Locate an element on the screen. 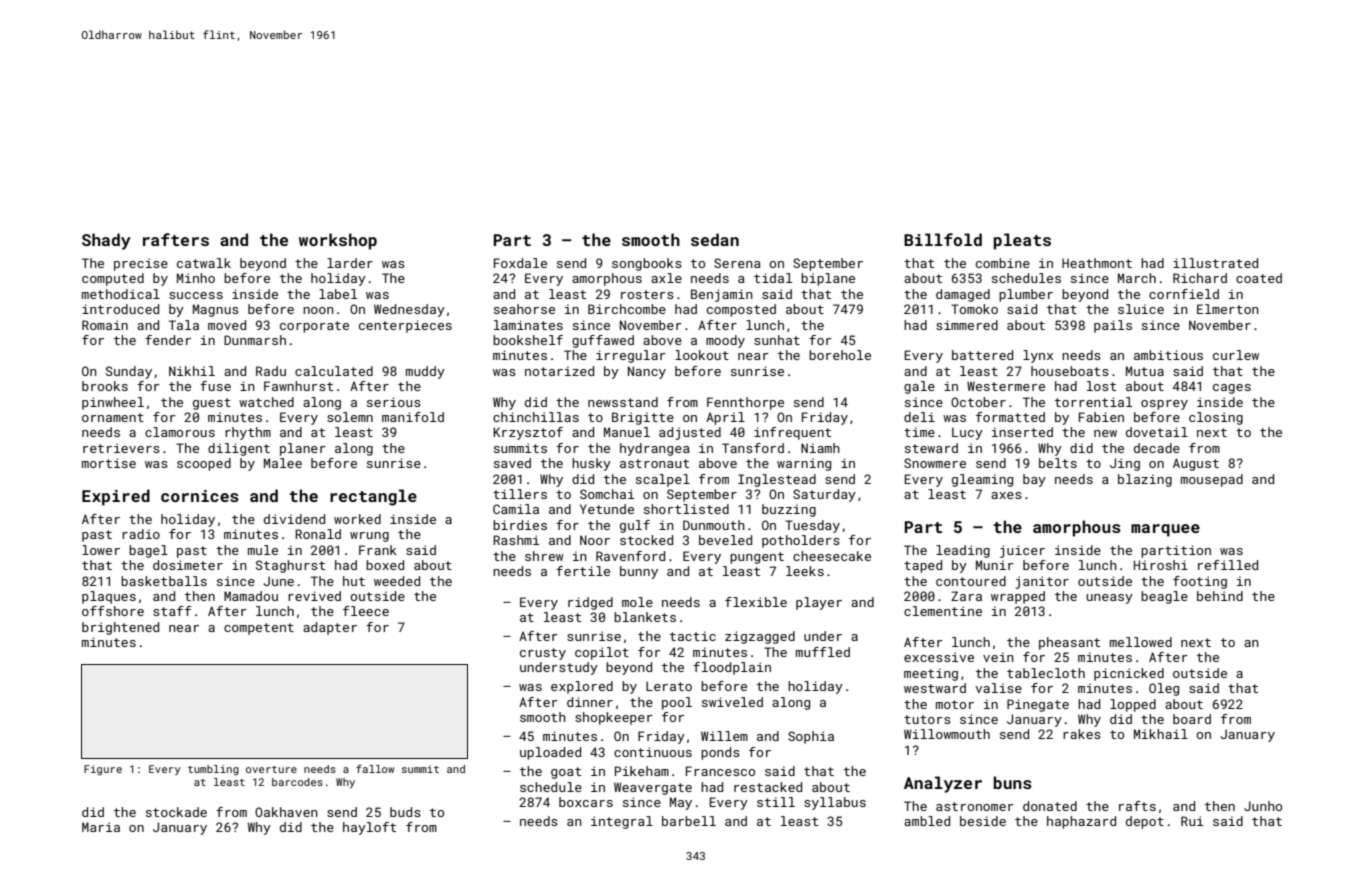 This screenshot has width=1372, height=887. August is located at coordinates (1196, 464).
